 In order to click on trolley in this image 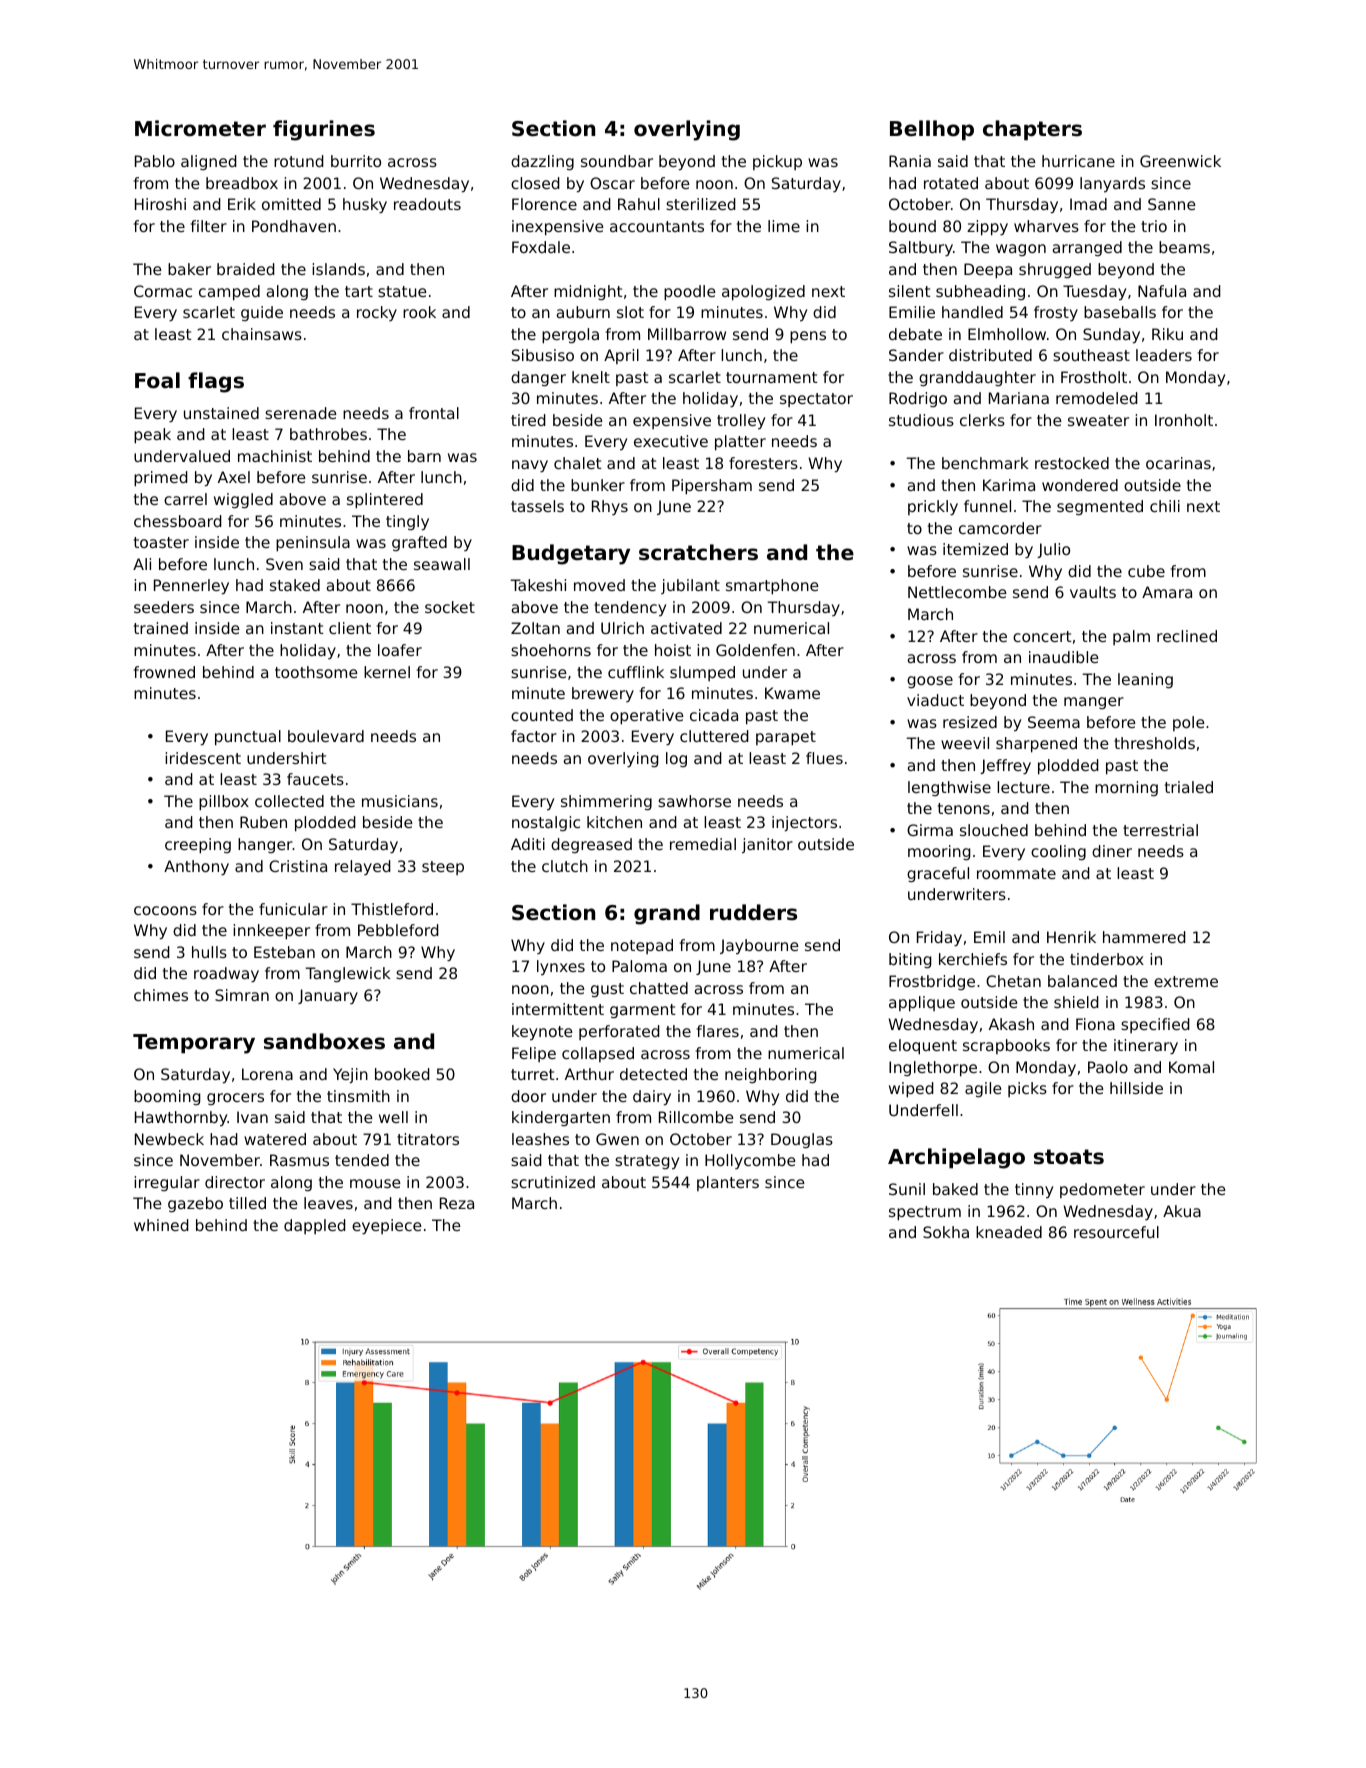, I will do `click(741, 422)`.
